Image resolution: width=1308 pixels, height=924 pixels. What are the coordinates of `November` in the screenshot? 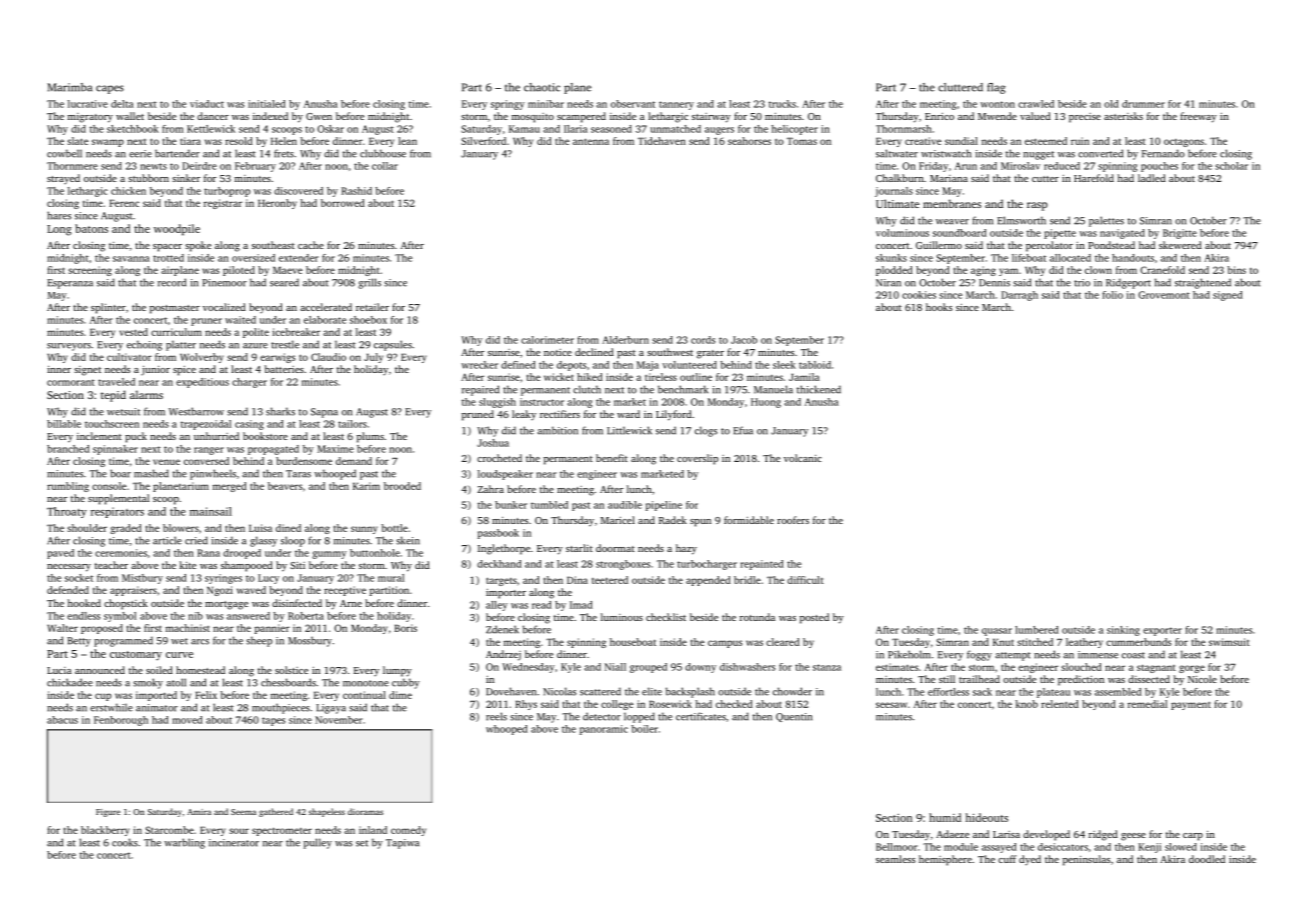 It's located at (339, 720).
